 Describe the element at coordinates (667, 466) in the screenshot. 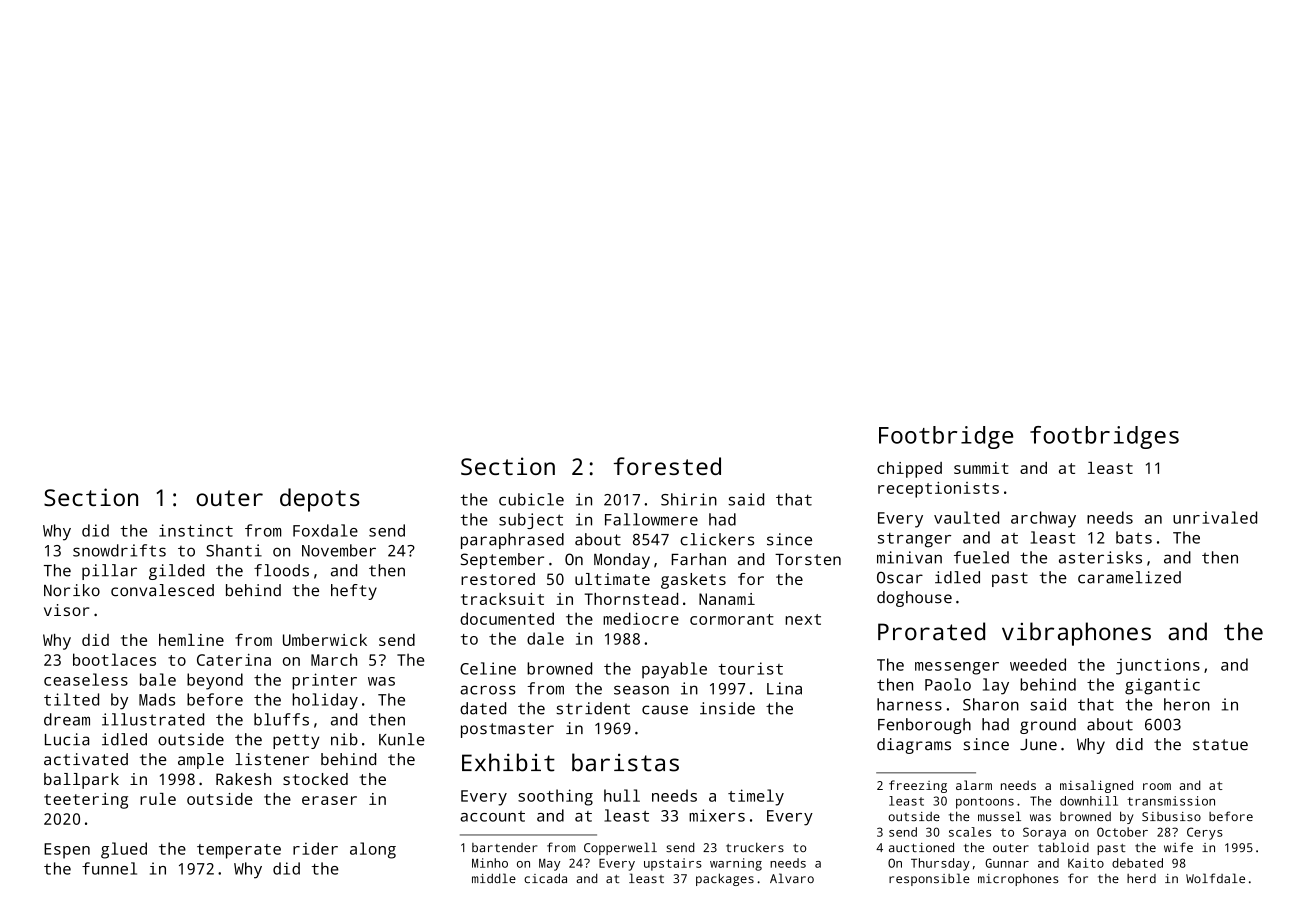

I see `forested` at that location.
